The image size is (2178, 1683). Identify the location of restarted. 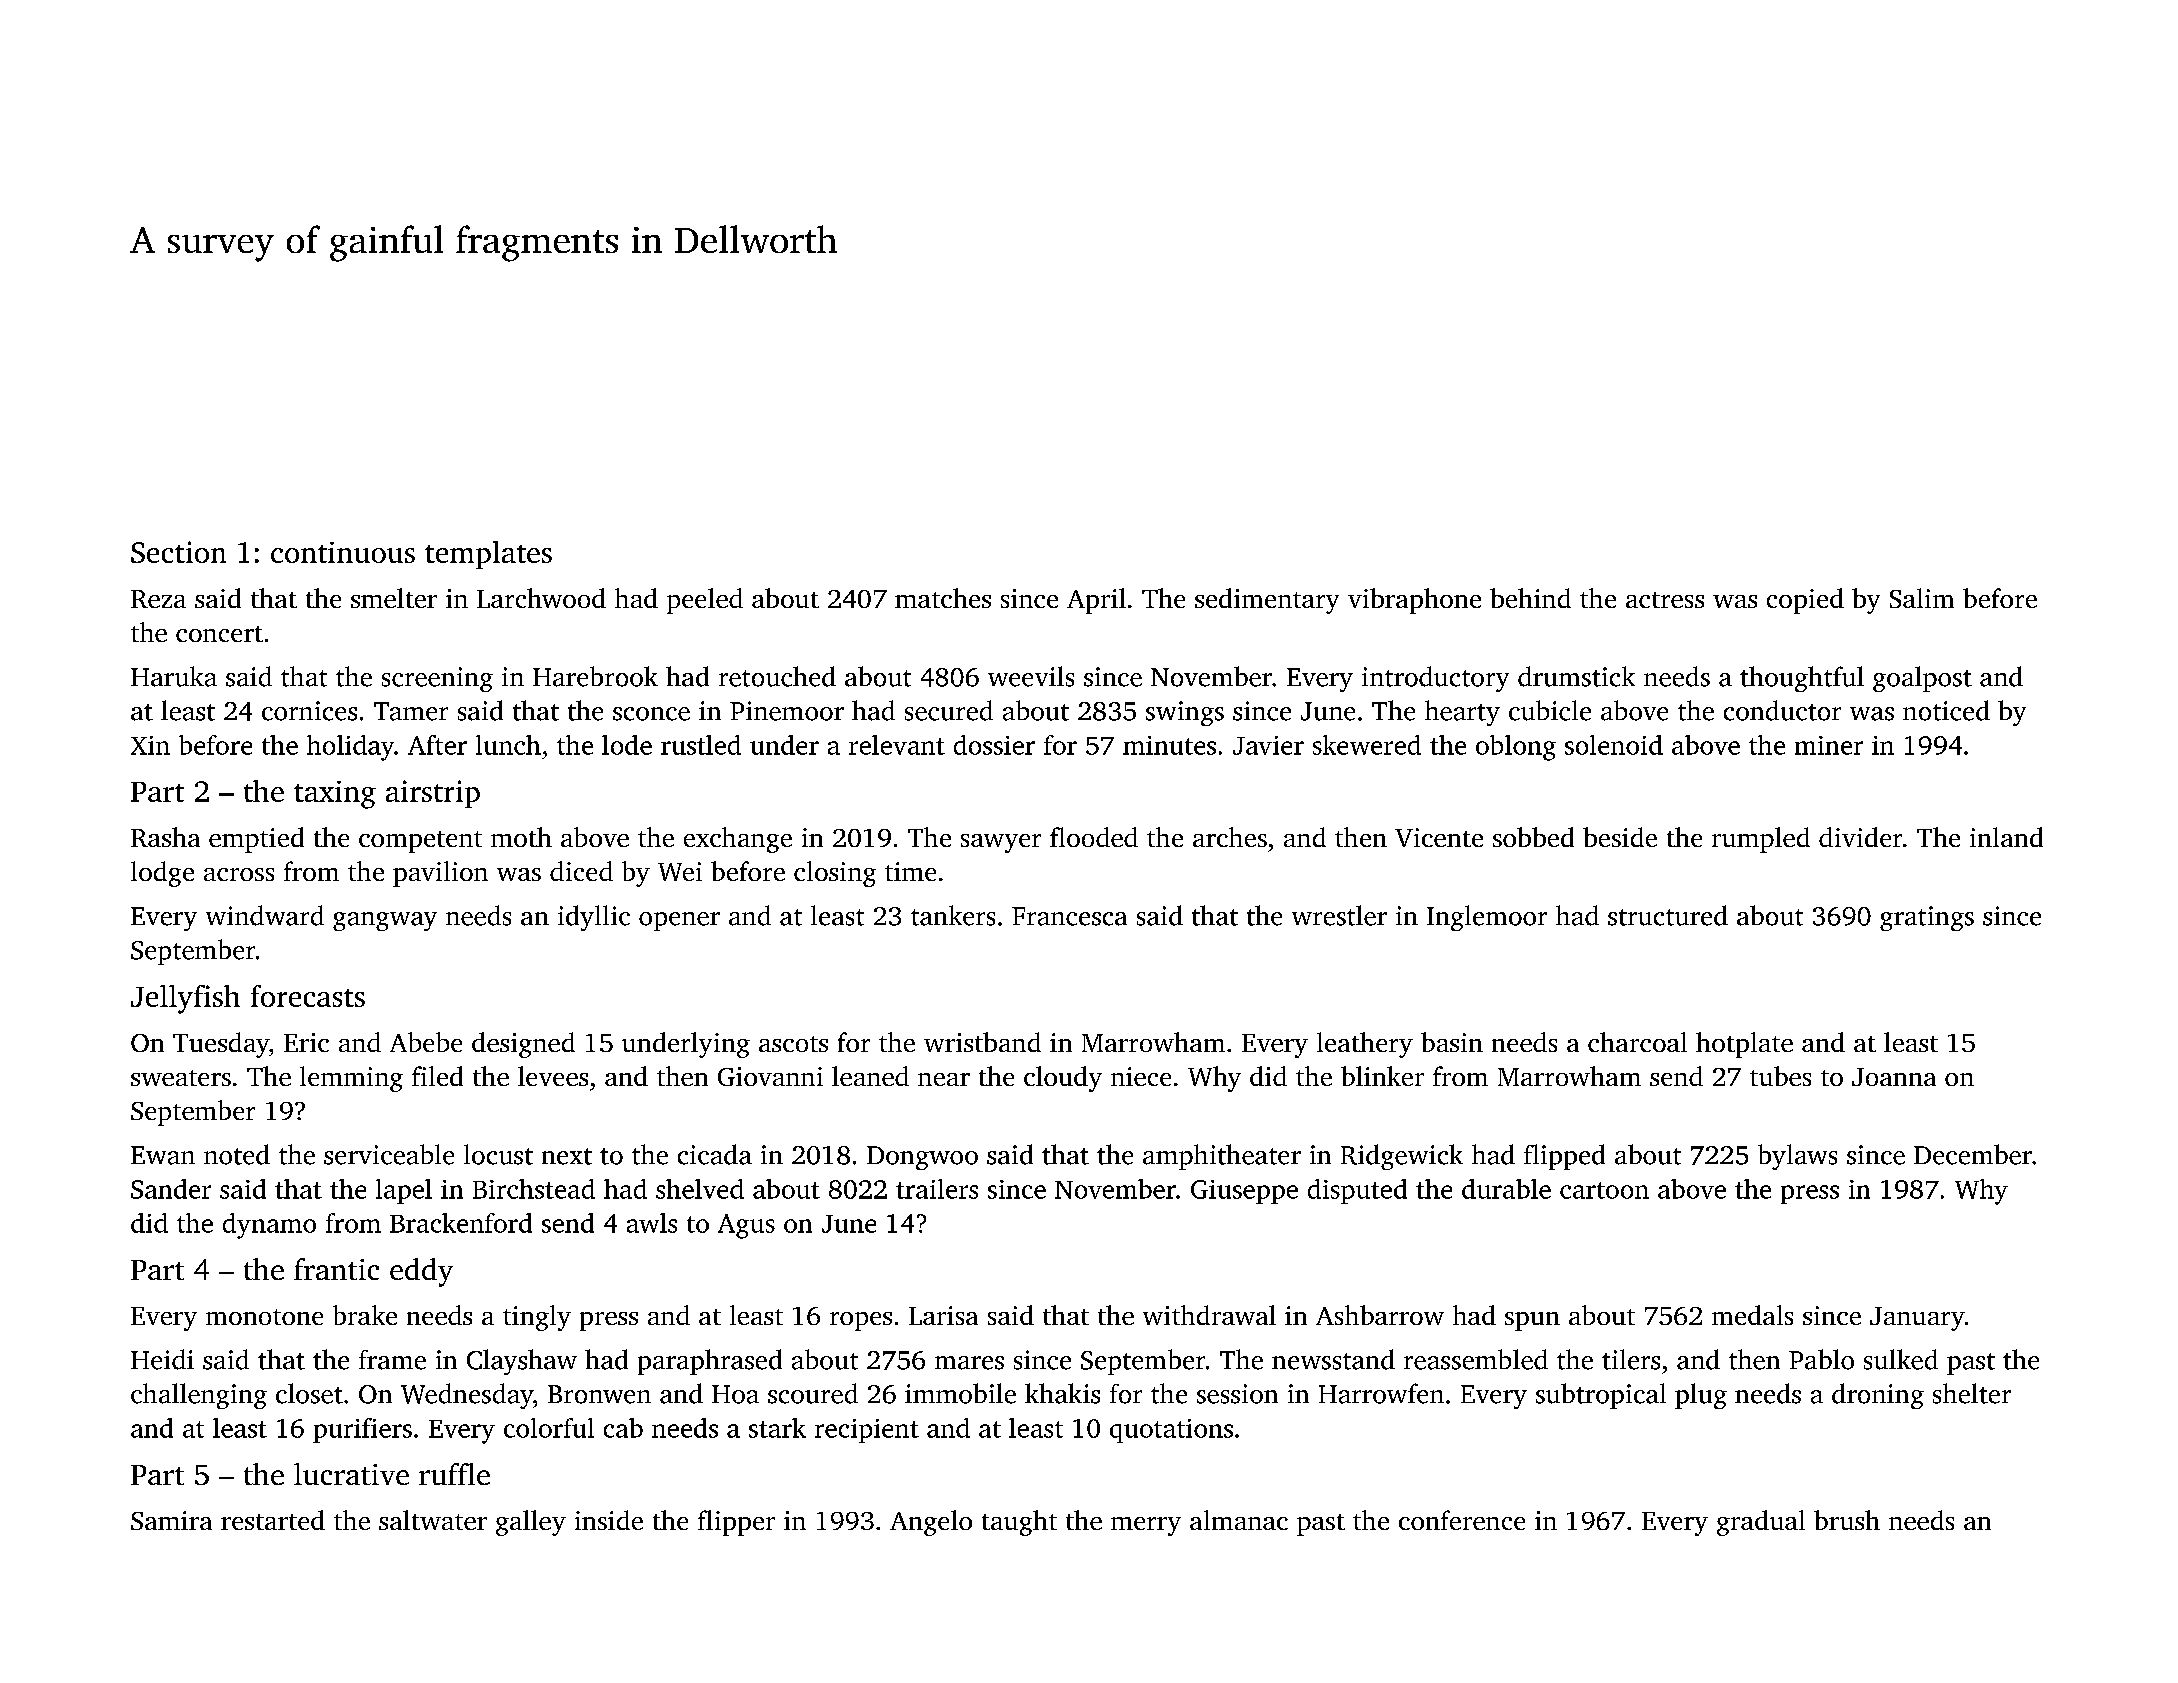
(273, 1520).
